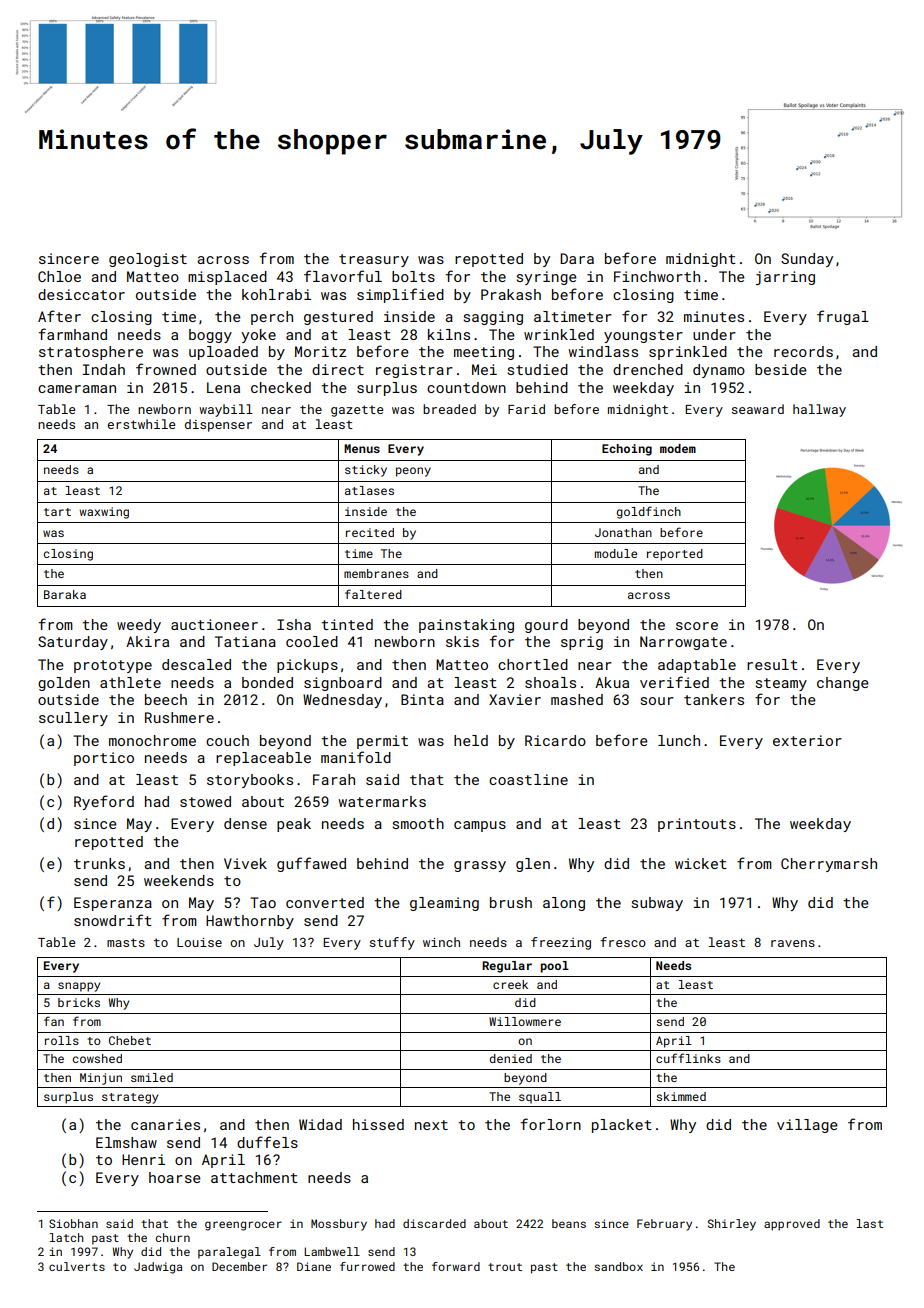 The image size is (924, 1308). Describe the element at coordinates (675, 555) in the screenshot. I see `reported` at that location.
